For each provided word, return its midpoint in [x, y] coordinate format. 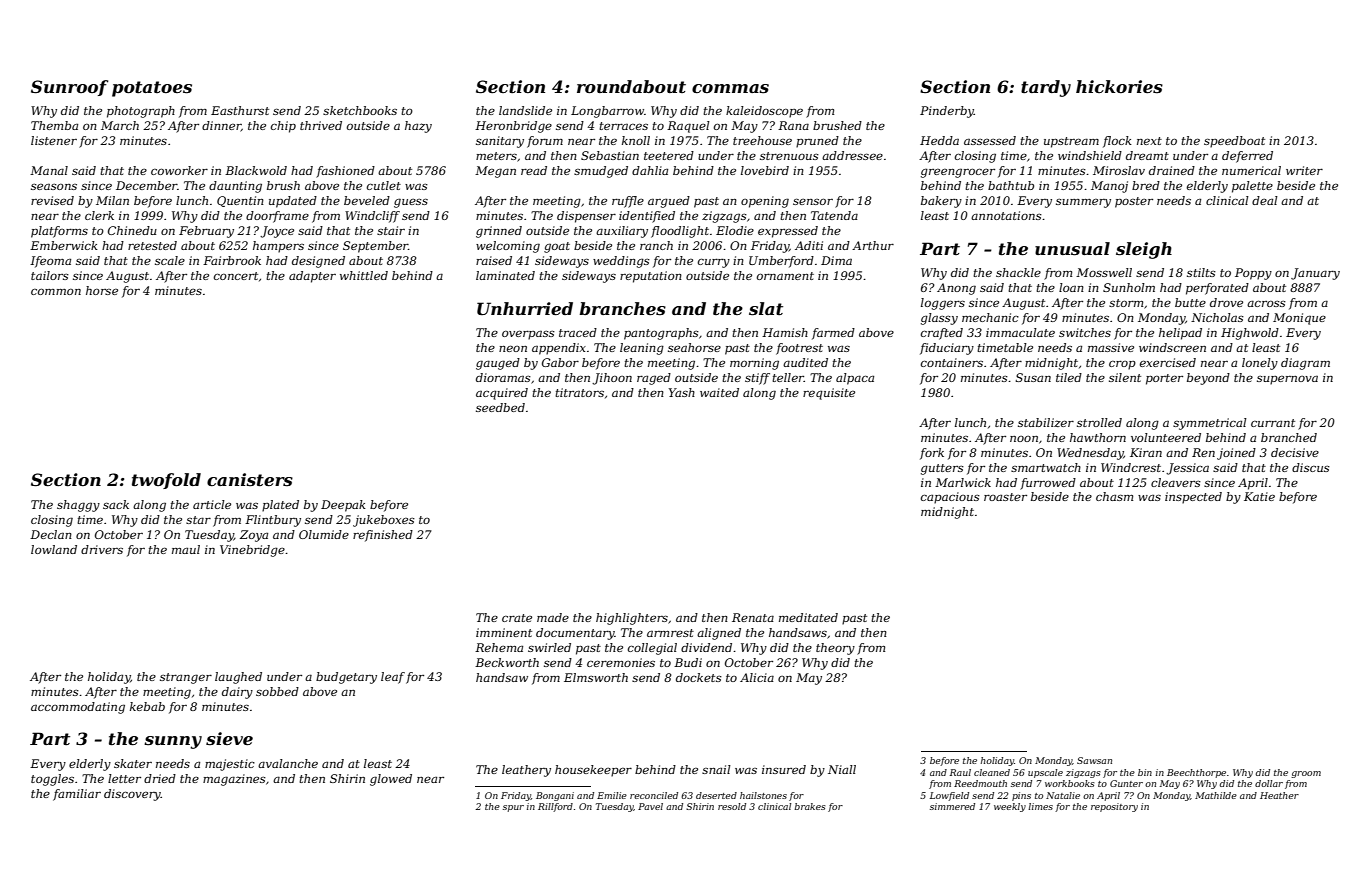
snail [716, 769]
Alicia [757, 677]
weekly [1010, 807]
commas [730, 88]
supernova [1287, 380]
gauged [498, 364]
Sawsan [1094, 760]
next [1149, 141]
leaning [642, 349]
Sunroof [69, 88]
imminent [504, 632]
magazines [234, 780]
